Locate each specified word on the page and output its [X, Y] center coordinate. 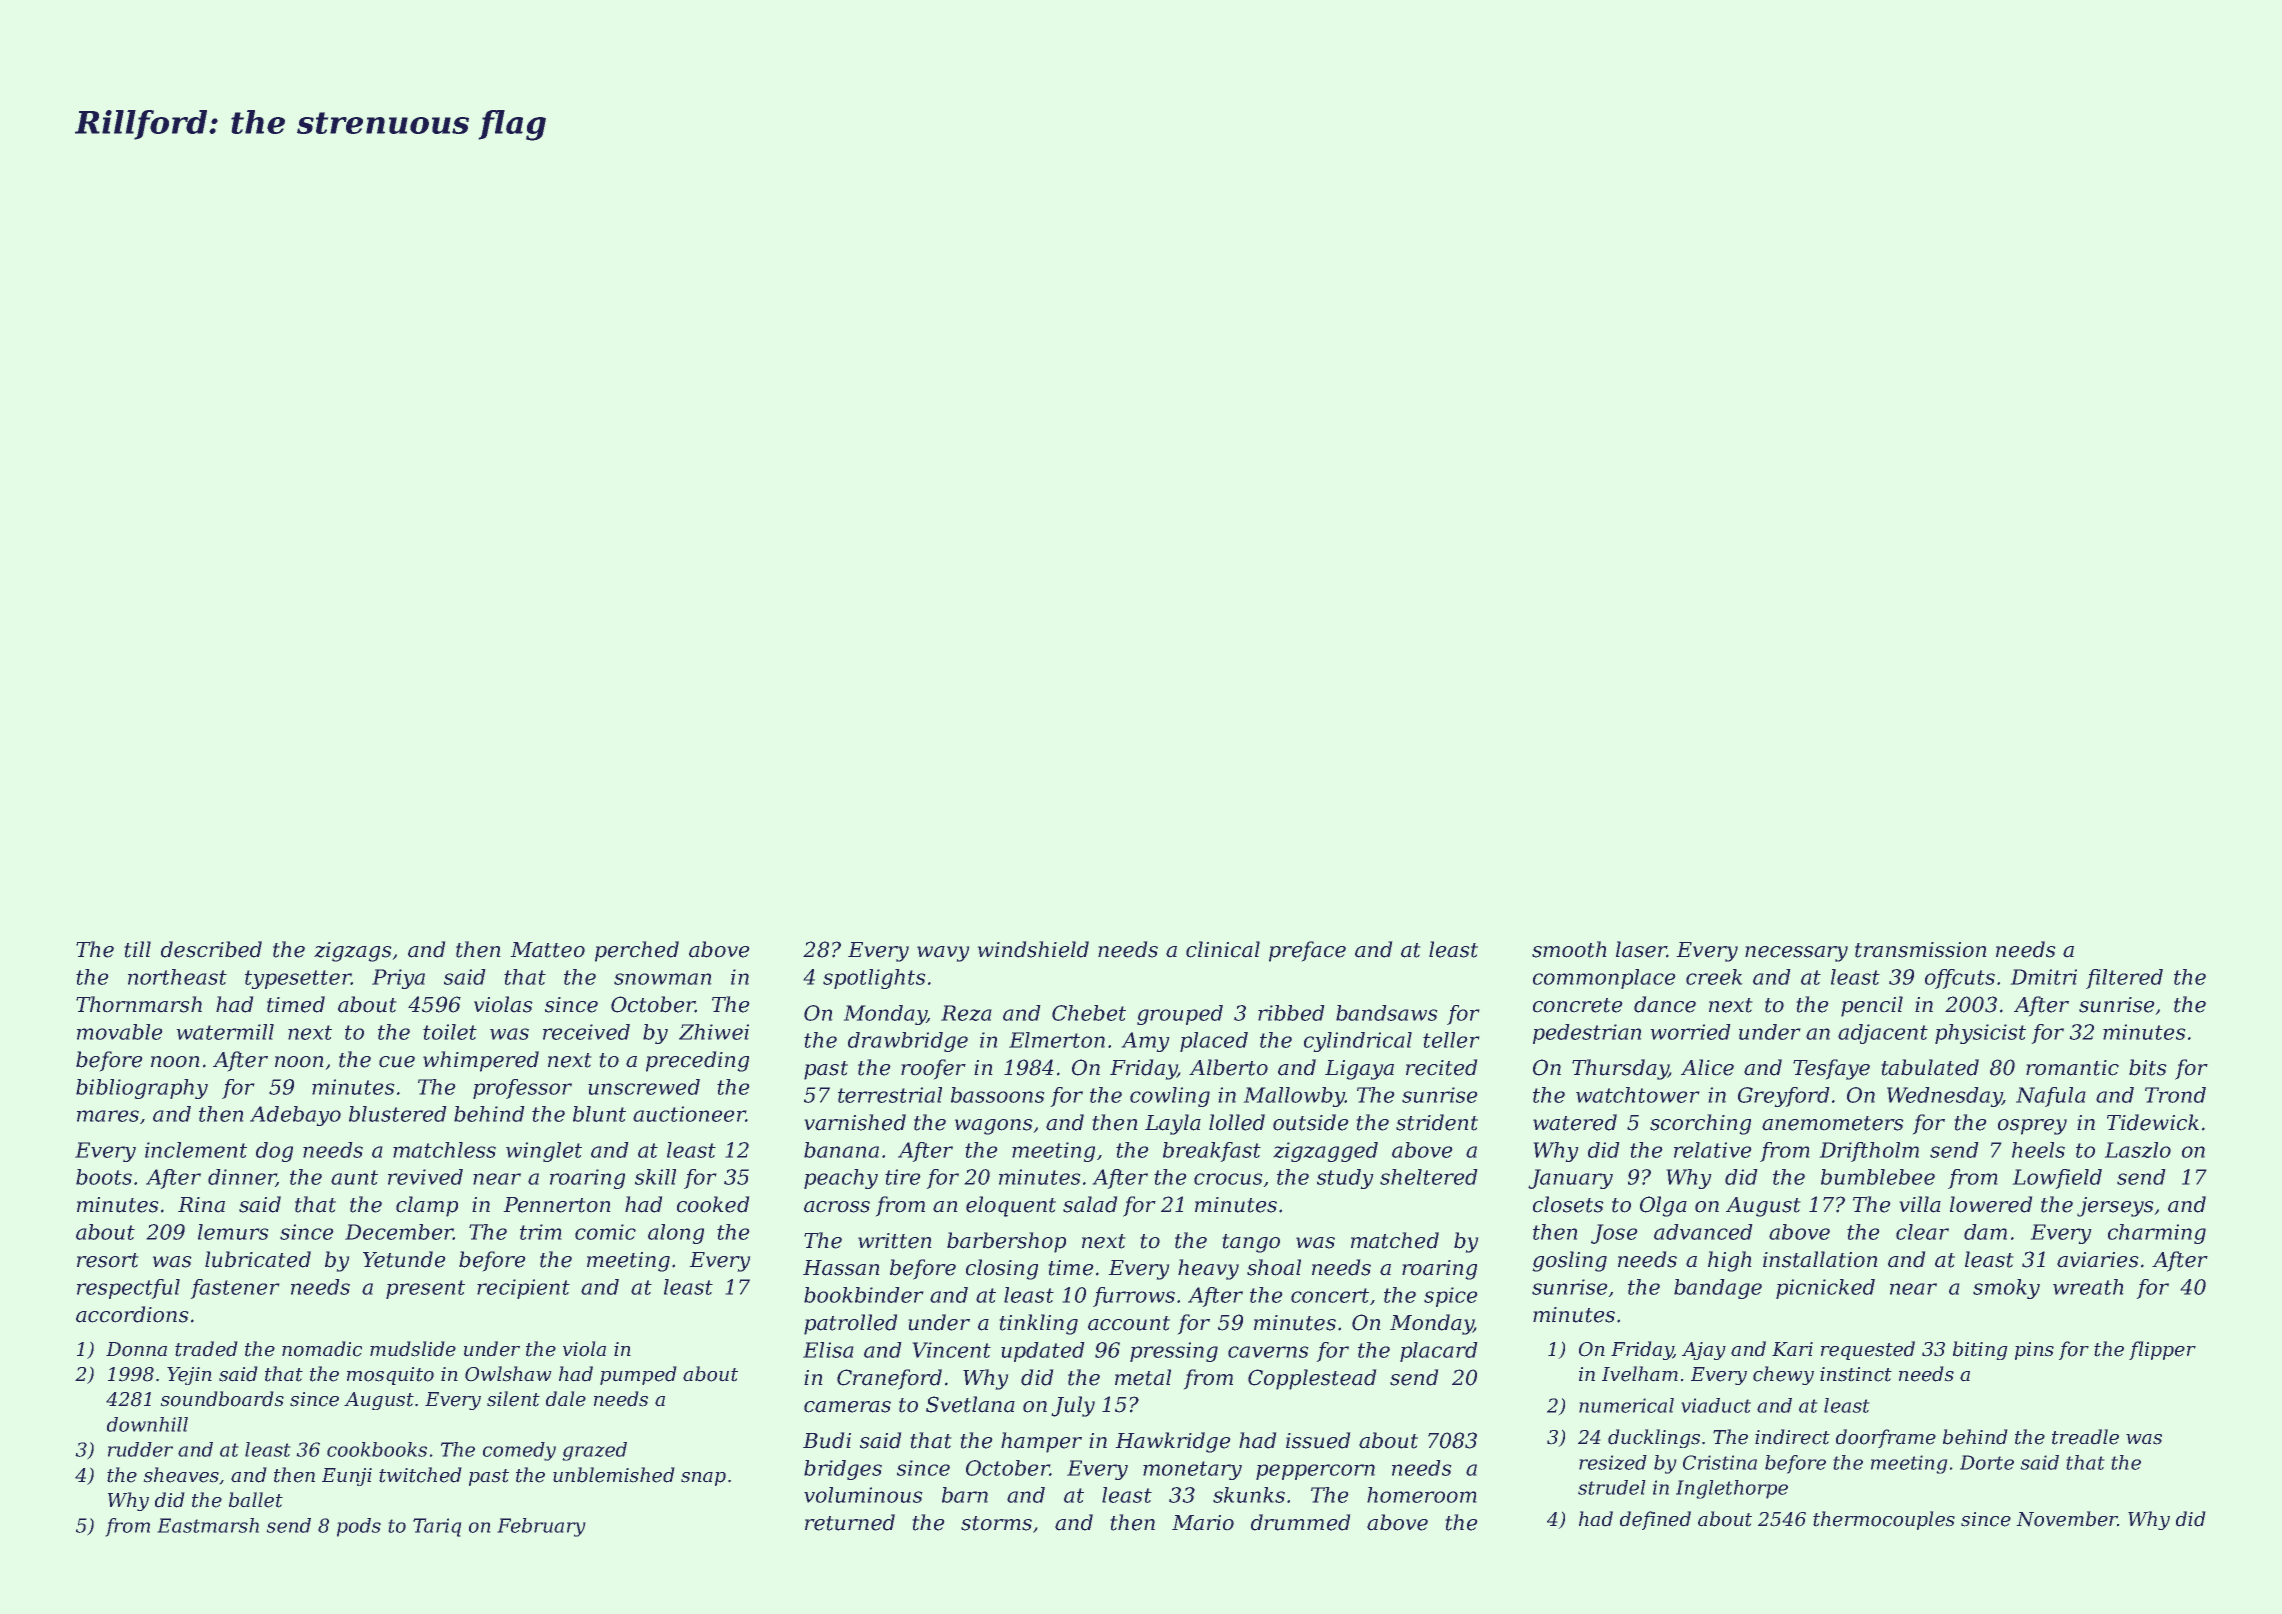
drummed [1301, 1522]
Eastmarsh [208, 1525]
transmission [1921, 950]
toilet [450, 1032]
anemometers [1833, 1123]
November [2067, 1519]
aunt [354, 1177]
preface [1307, 951]
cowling [1170, 1097]
